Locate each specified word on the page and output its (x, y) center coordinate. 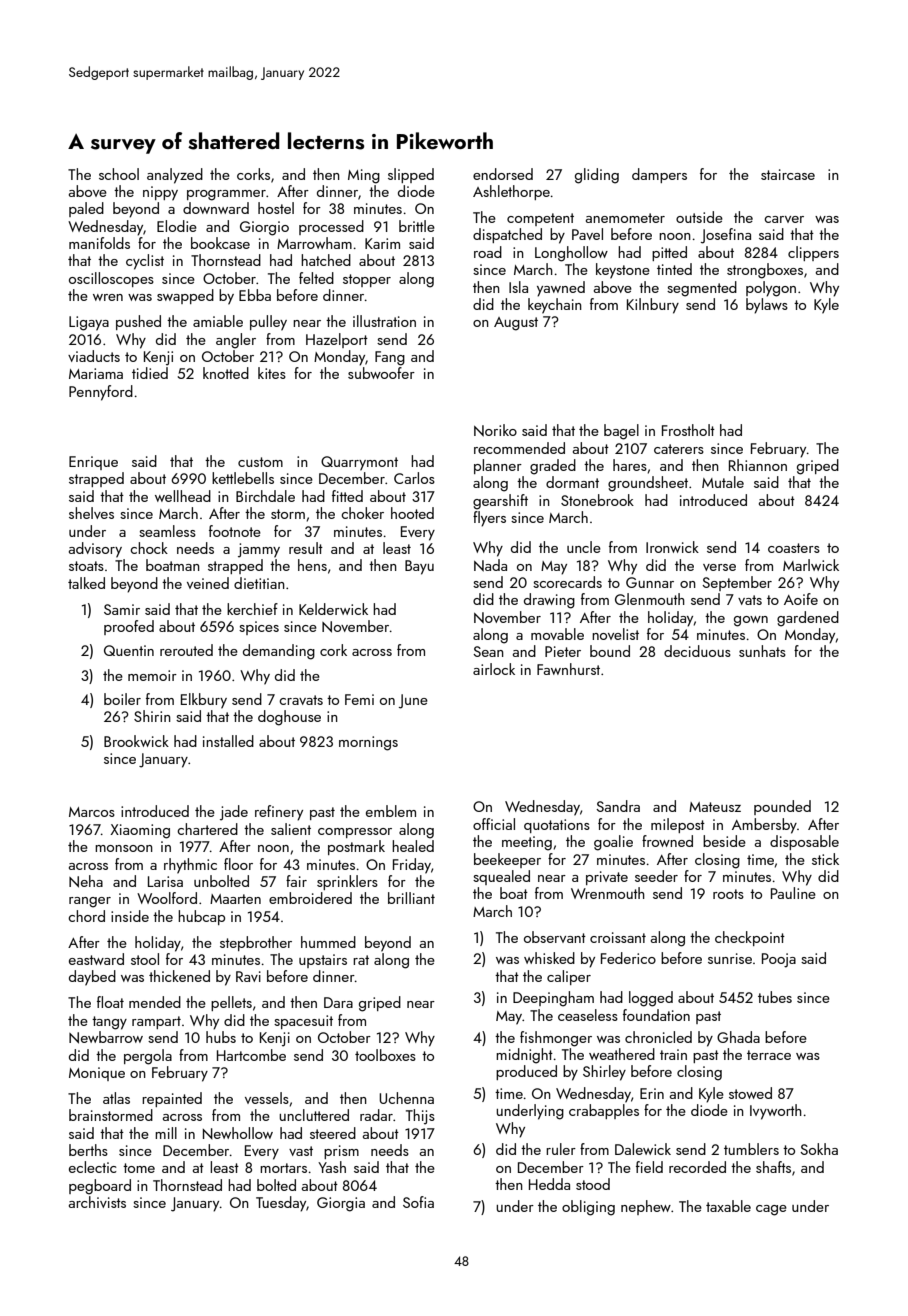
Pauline (793, 893)
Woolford (167, 898)
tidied (150, 373)
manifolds (99, 243)
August (516, 324)
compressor (355, 833)
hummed (328, 942)
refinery (279, 813)
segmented (702, 289)
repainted (172, 1099)
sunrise (730, 958)
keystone (623, 271)
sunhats (762, 651)
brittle (417, 226)
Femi (359, 699)
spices (259, 628)
